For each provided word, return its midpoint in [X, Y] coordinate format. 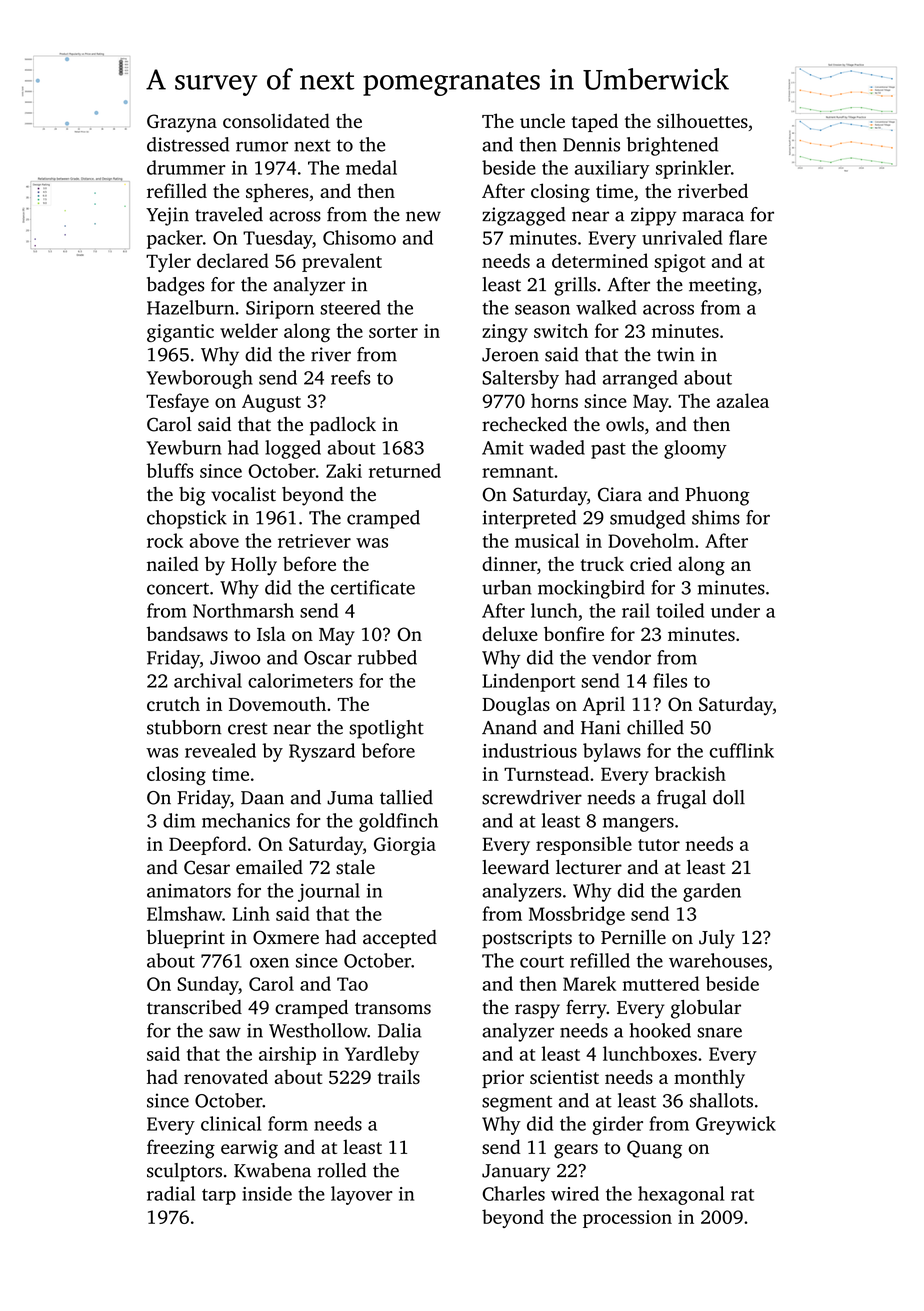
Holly [254, 565]
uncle [542, 120]
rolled [342, 1170]
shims [716, 517]
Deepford [208, 845]
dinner [509, 563]
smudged [648, 519]
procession [627, 1219]
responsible [584, 845]
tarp [219, 1197]
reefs [351, 377]
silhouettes [702, 120]
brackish [690, 773]
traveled [229, 214]
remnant [517, 472]
